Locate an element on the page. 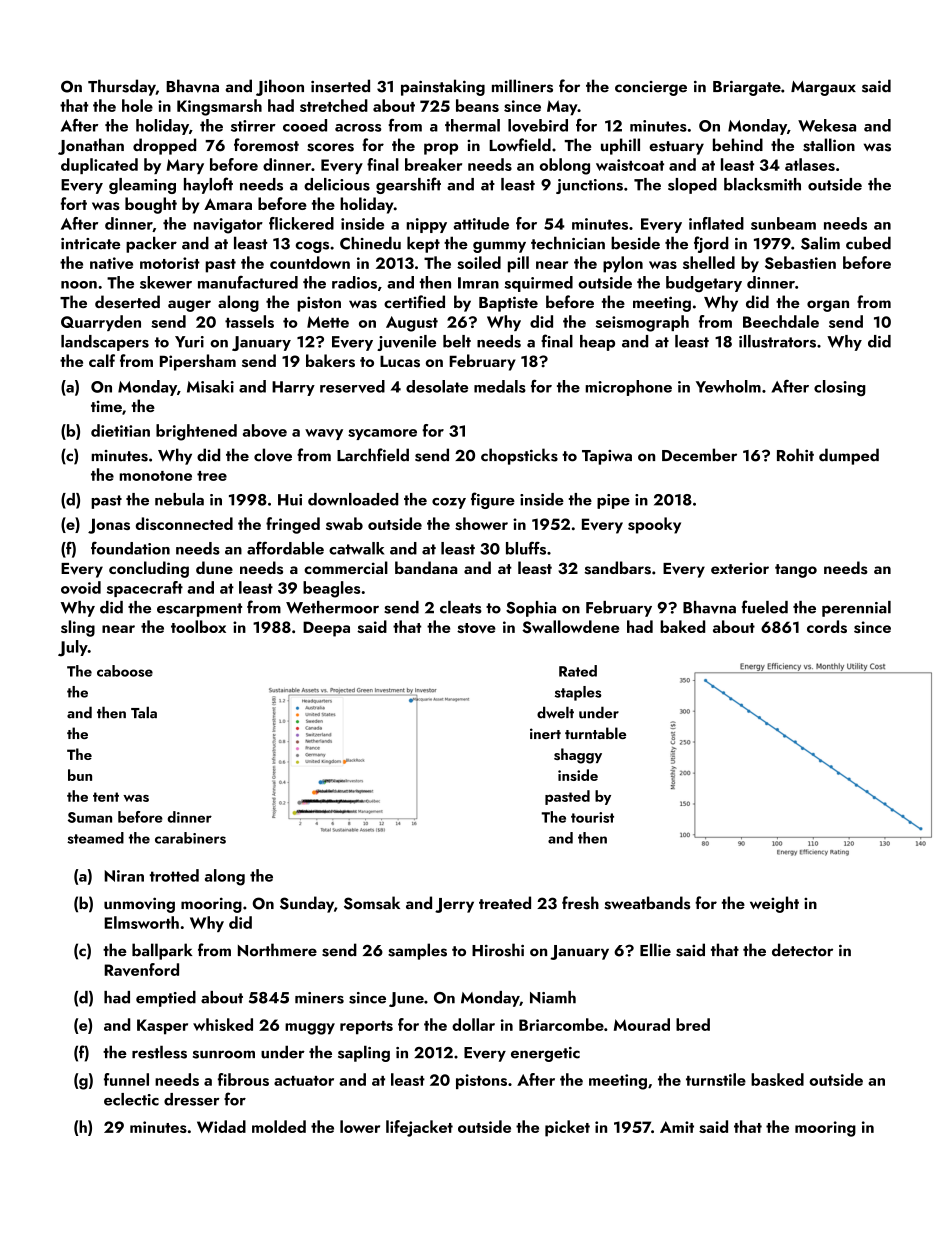 This document has width=952, height=1233. energetic is located at coordinates (545, 1054).
